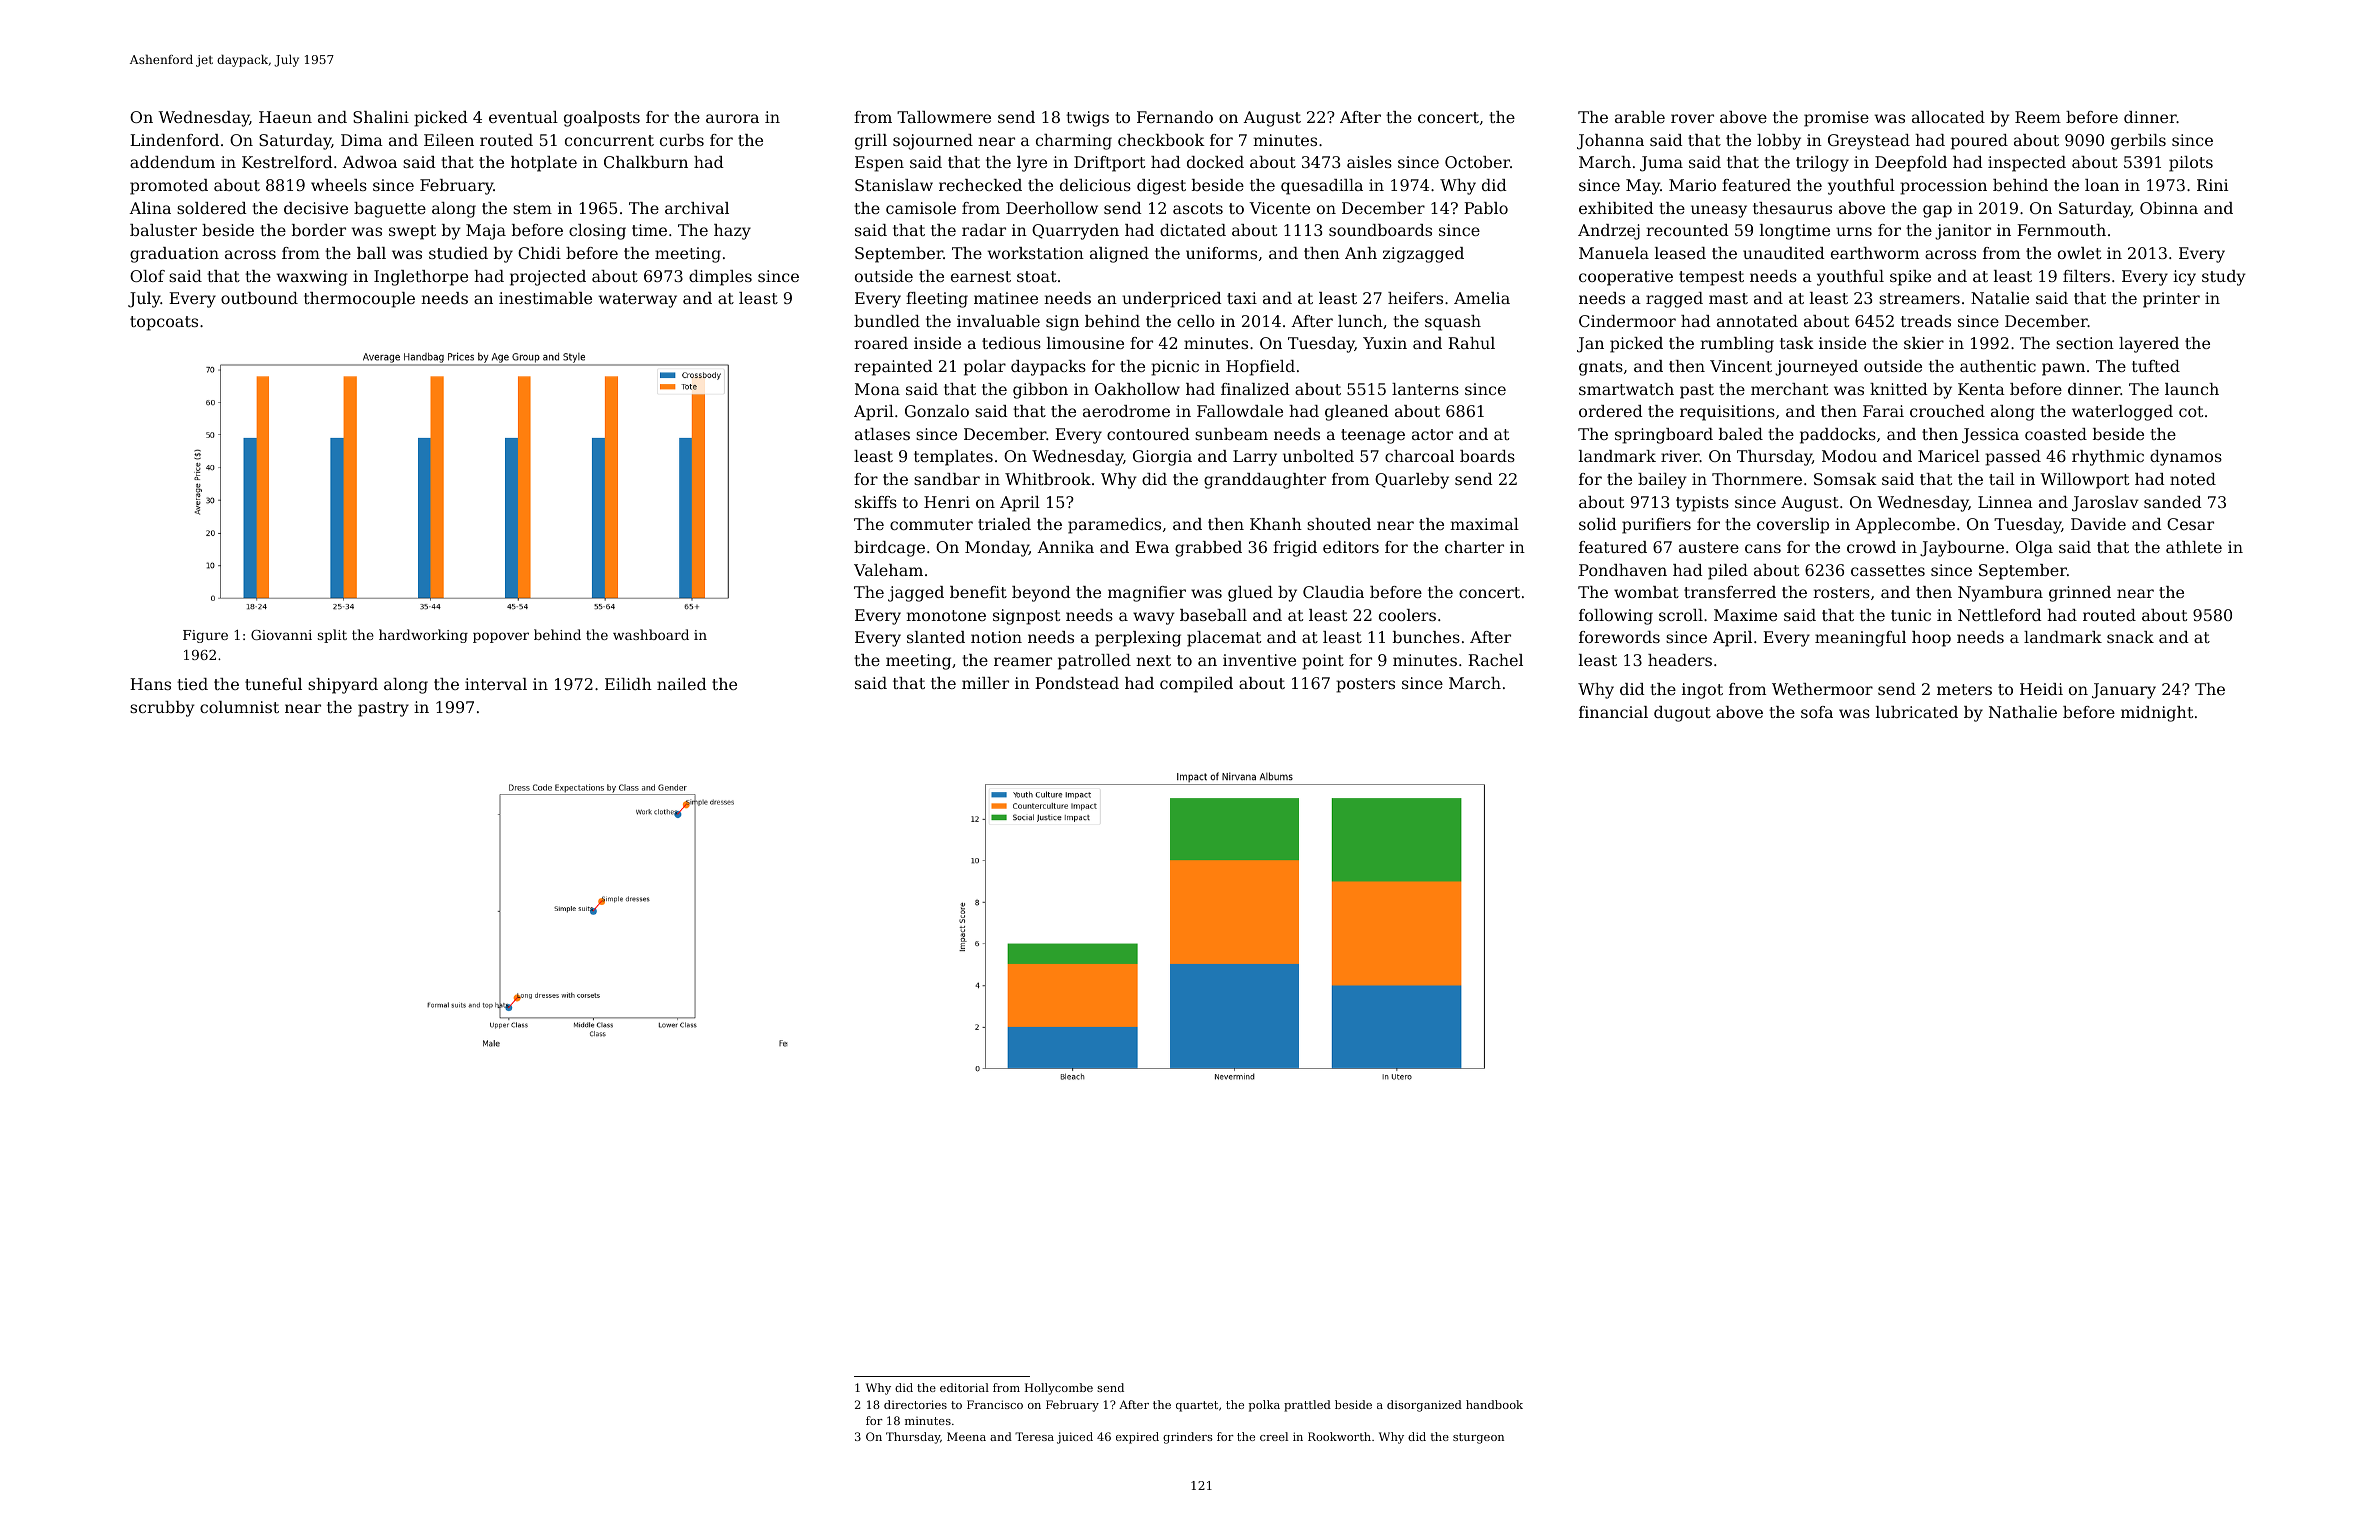  I want to click on snack, so click(2130, 637).
